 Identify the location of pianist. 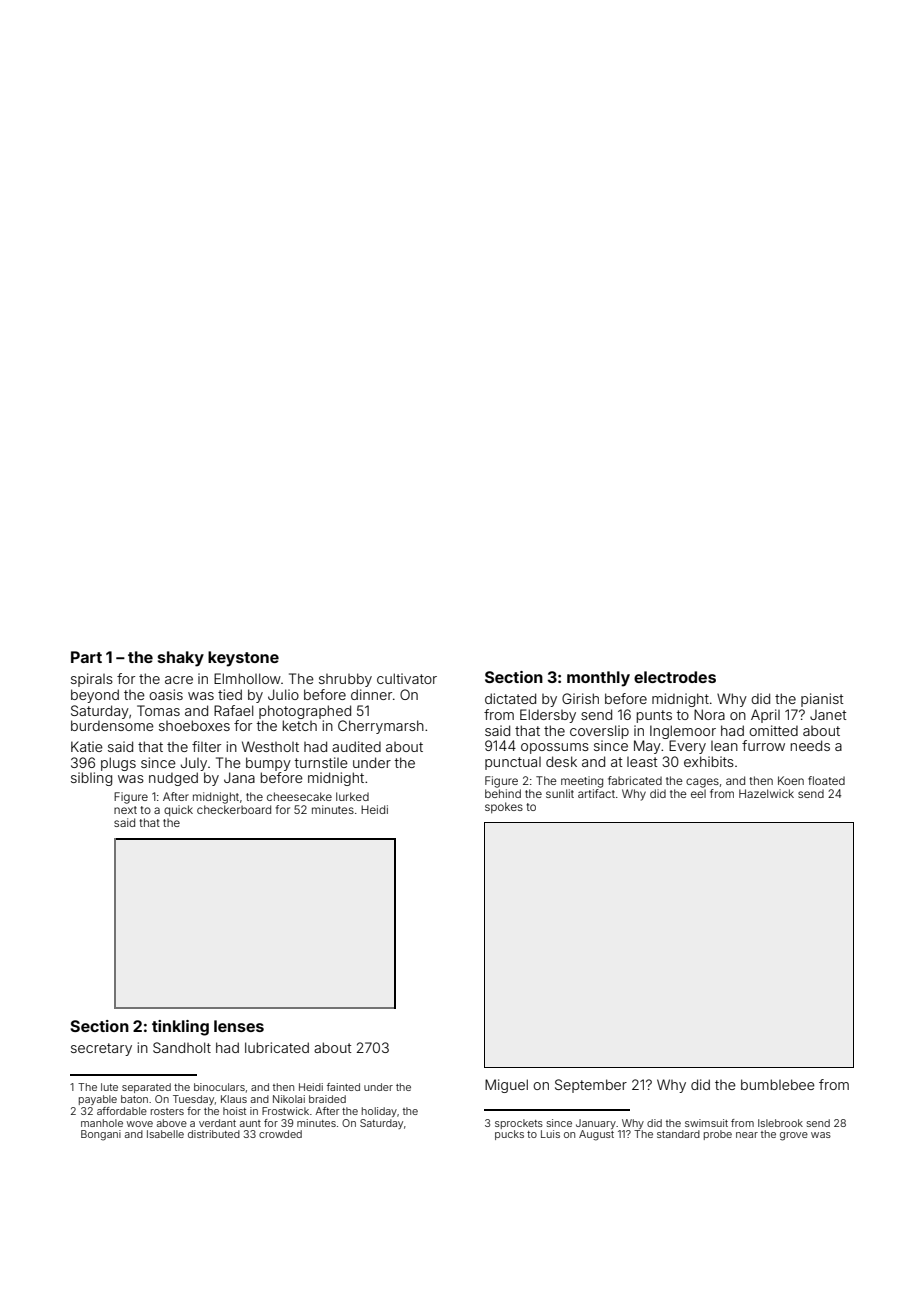
(822, 700).
